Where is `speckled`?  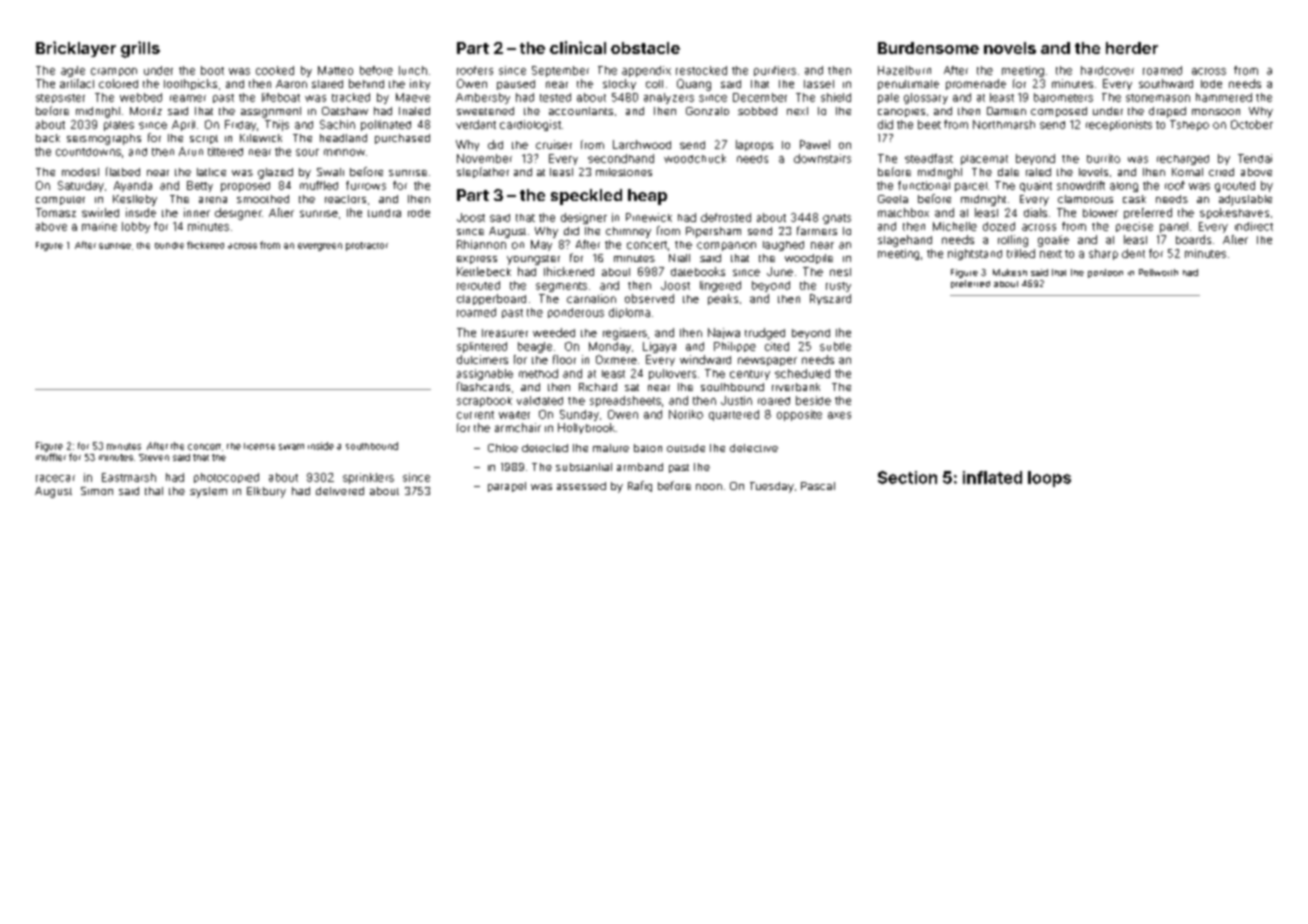 speckled is located at coordinates (586, 197).
